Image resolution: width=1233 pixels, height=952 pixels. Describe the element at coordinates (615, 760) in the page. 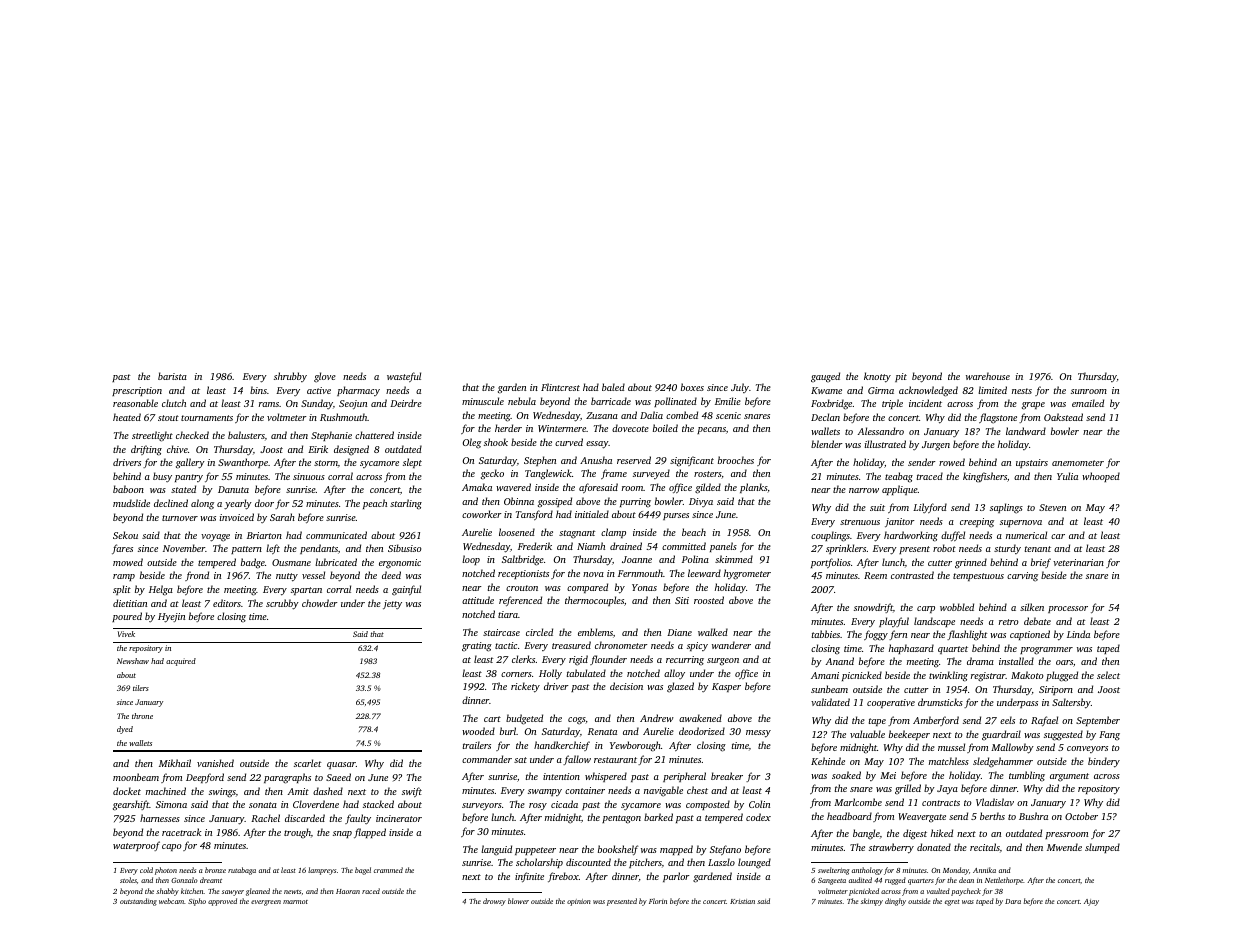

I see `restaurant` at that location.
